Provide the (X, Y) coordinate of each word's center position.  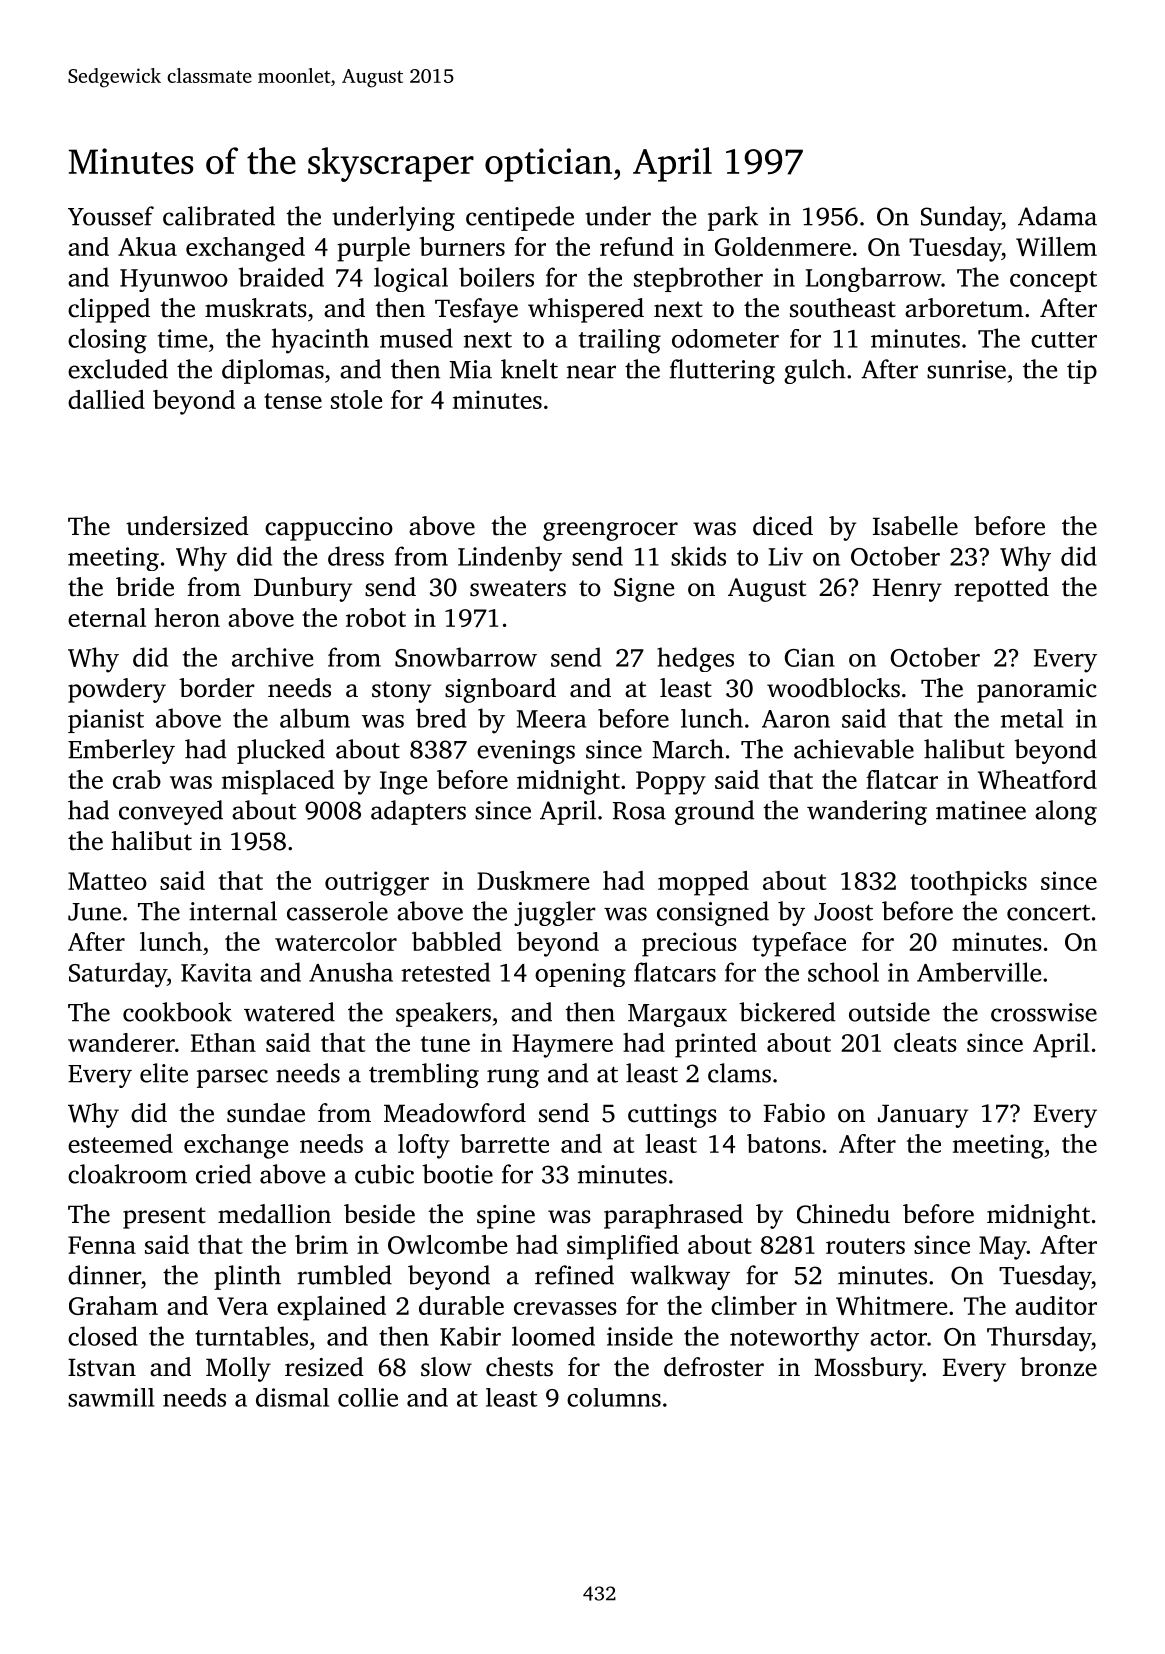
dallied (106, 399)
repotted (1001, 589)
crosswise (1044, 1012)
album (315, 718)
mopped (703, 883)
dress (356, 556)
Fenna (102, 1245)
